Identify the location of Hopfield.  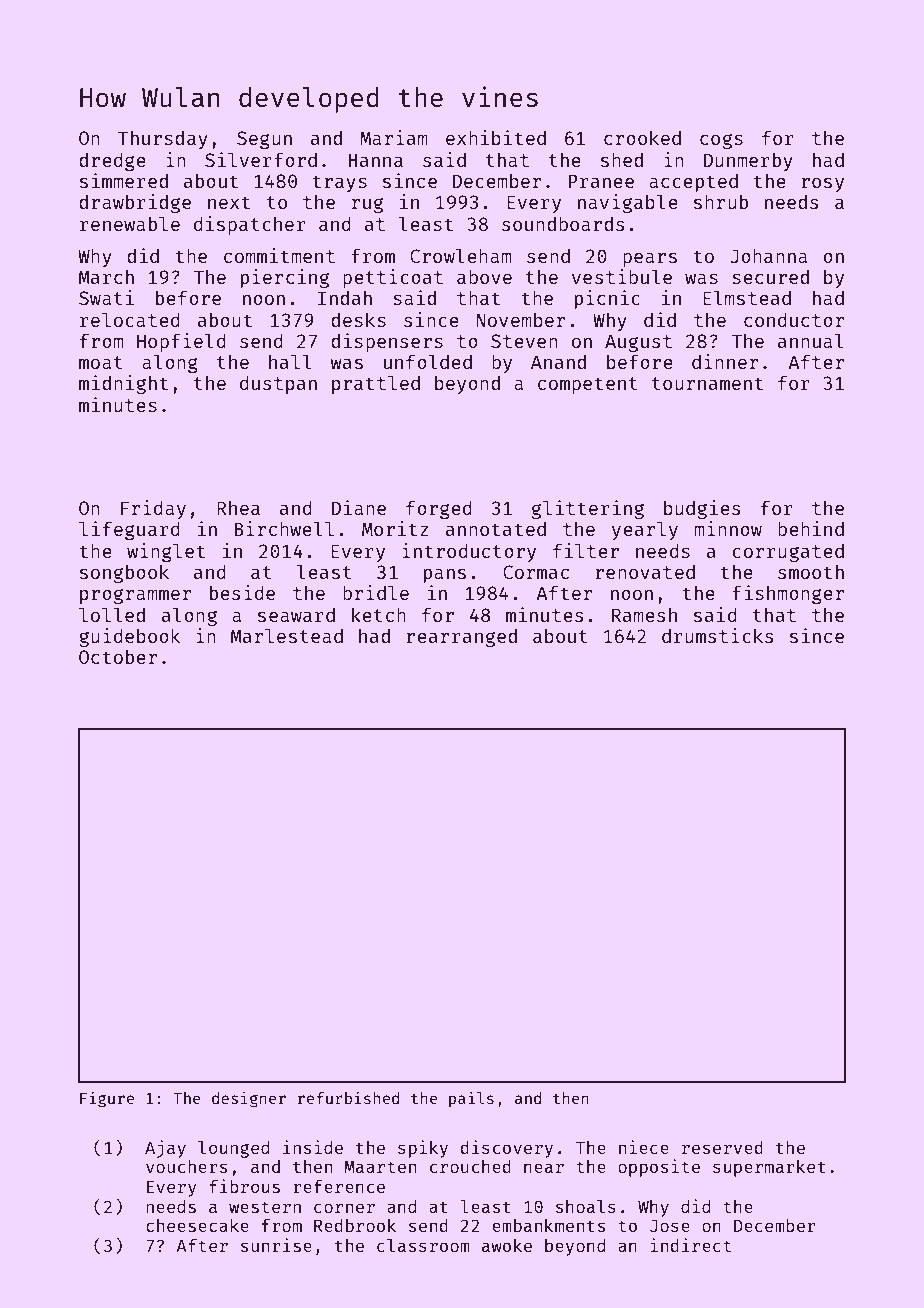
(181, 342).
